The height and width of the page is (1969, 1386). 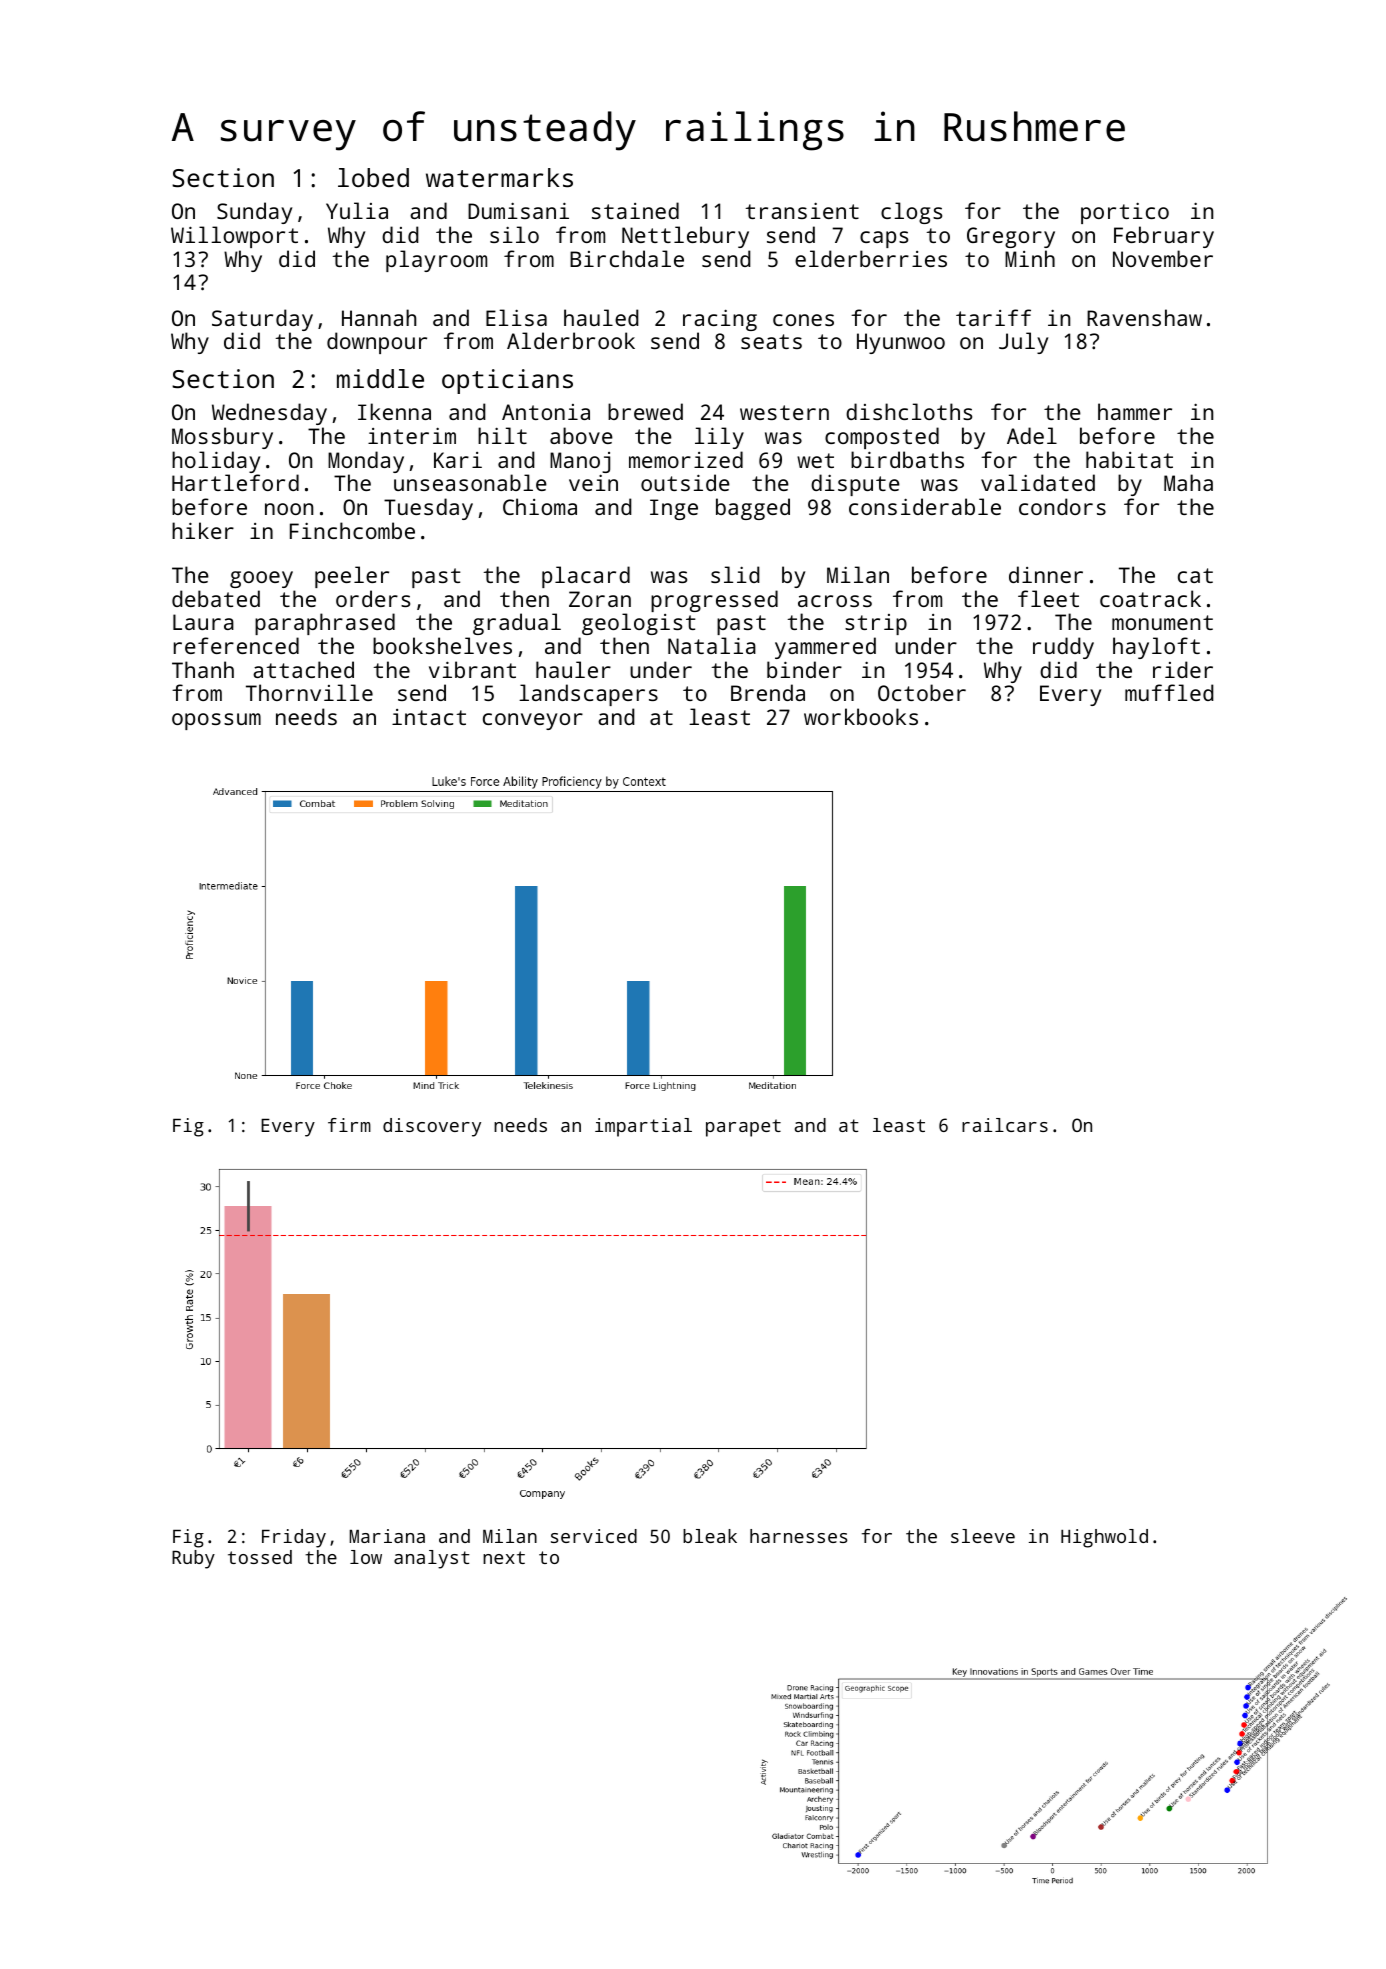 What do you see at coordinates (349, 1125) in the page?
I see `firm` at bounding box center [349, 1125].
